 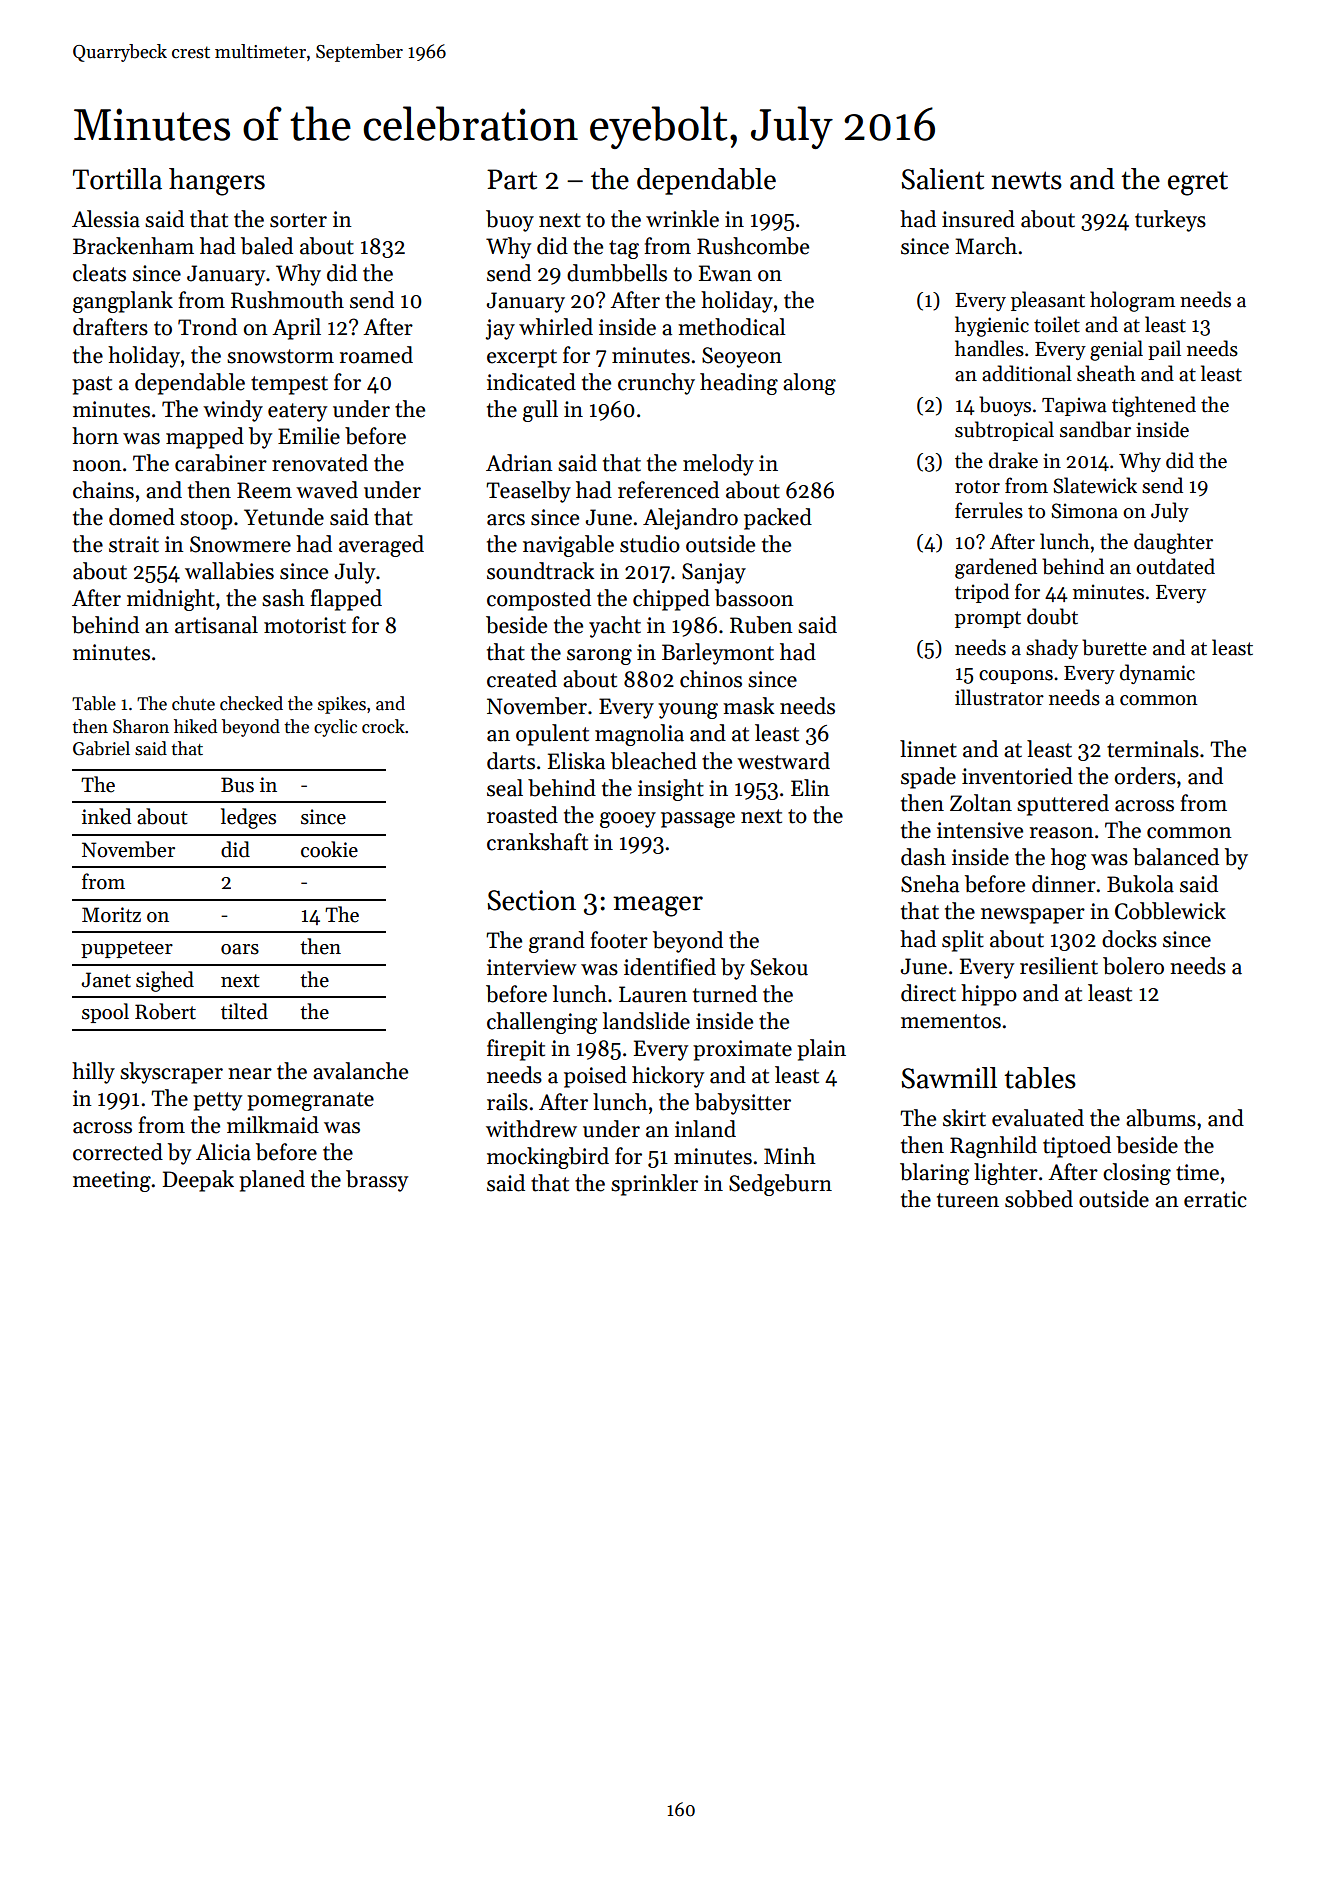 What do you see at coordinates (519, 463) in the screenshot?
I see `Adrian` at bounding box center [519, 463].
